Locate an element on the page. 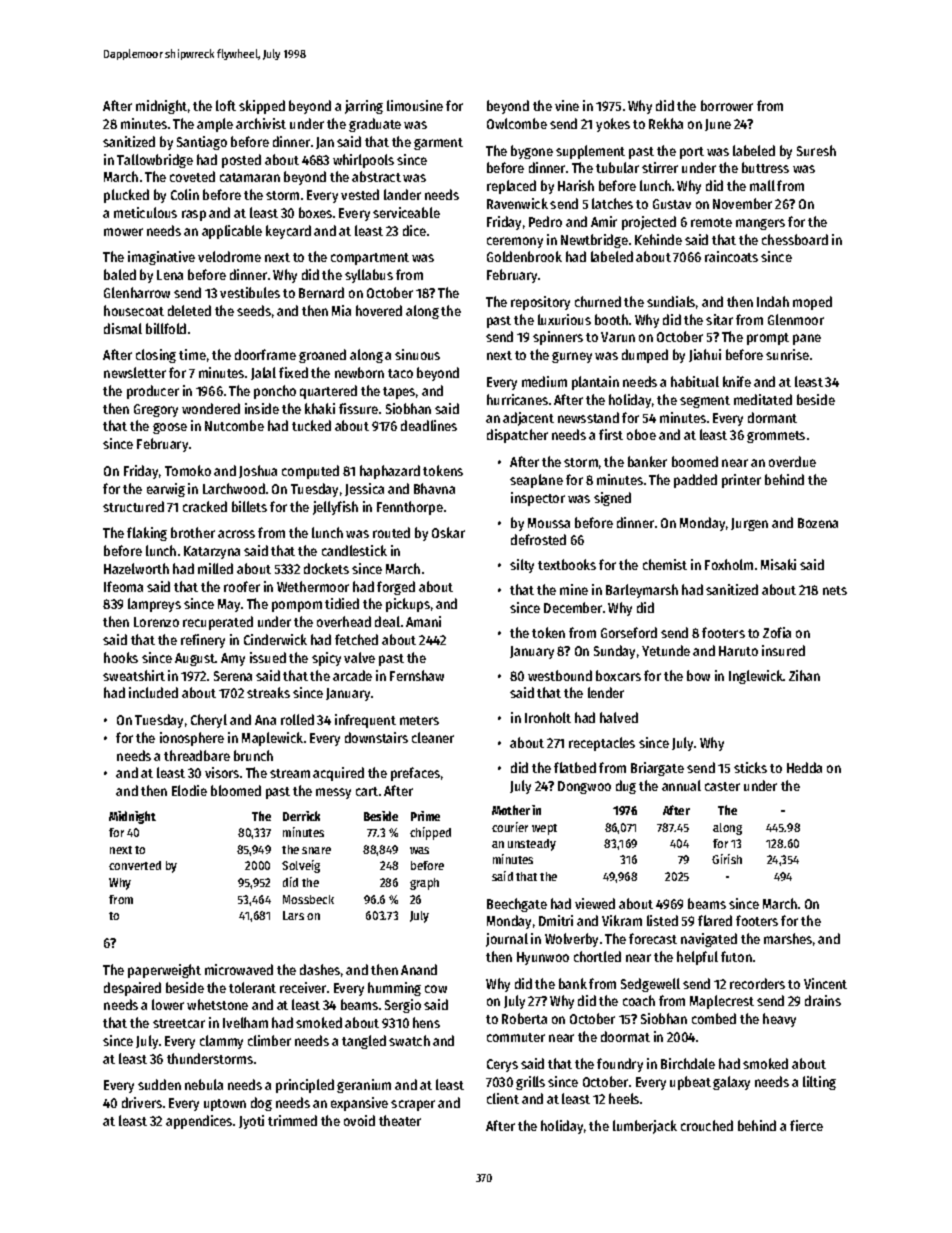  Suresh is located at coordinates (816, 150).
